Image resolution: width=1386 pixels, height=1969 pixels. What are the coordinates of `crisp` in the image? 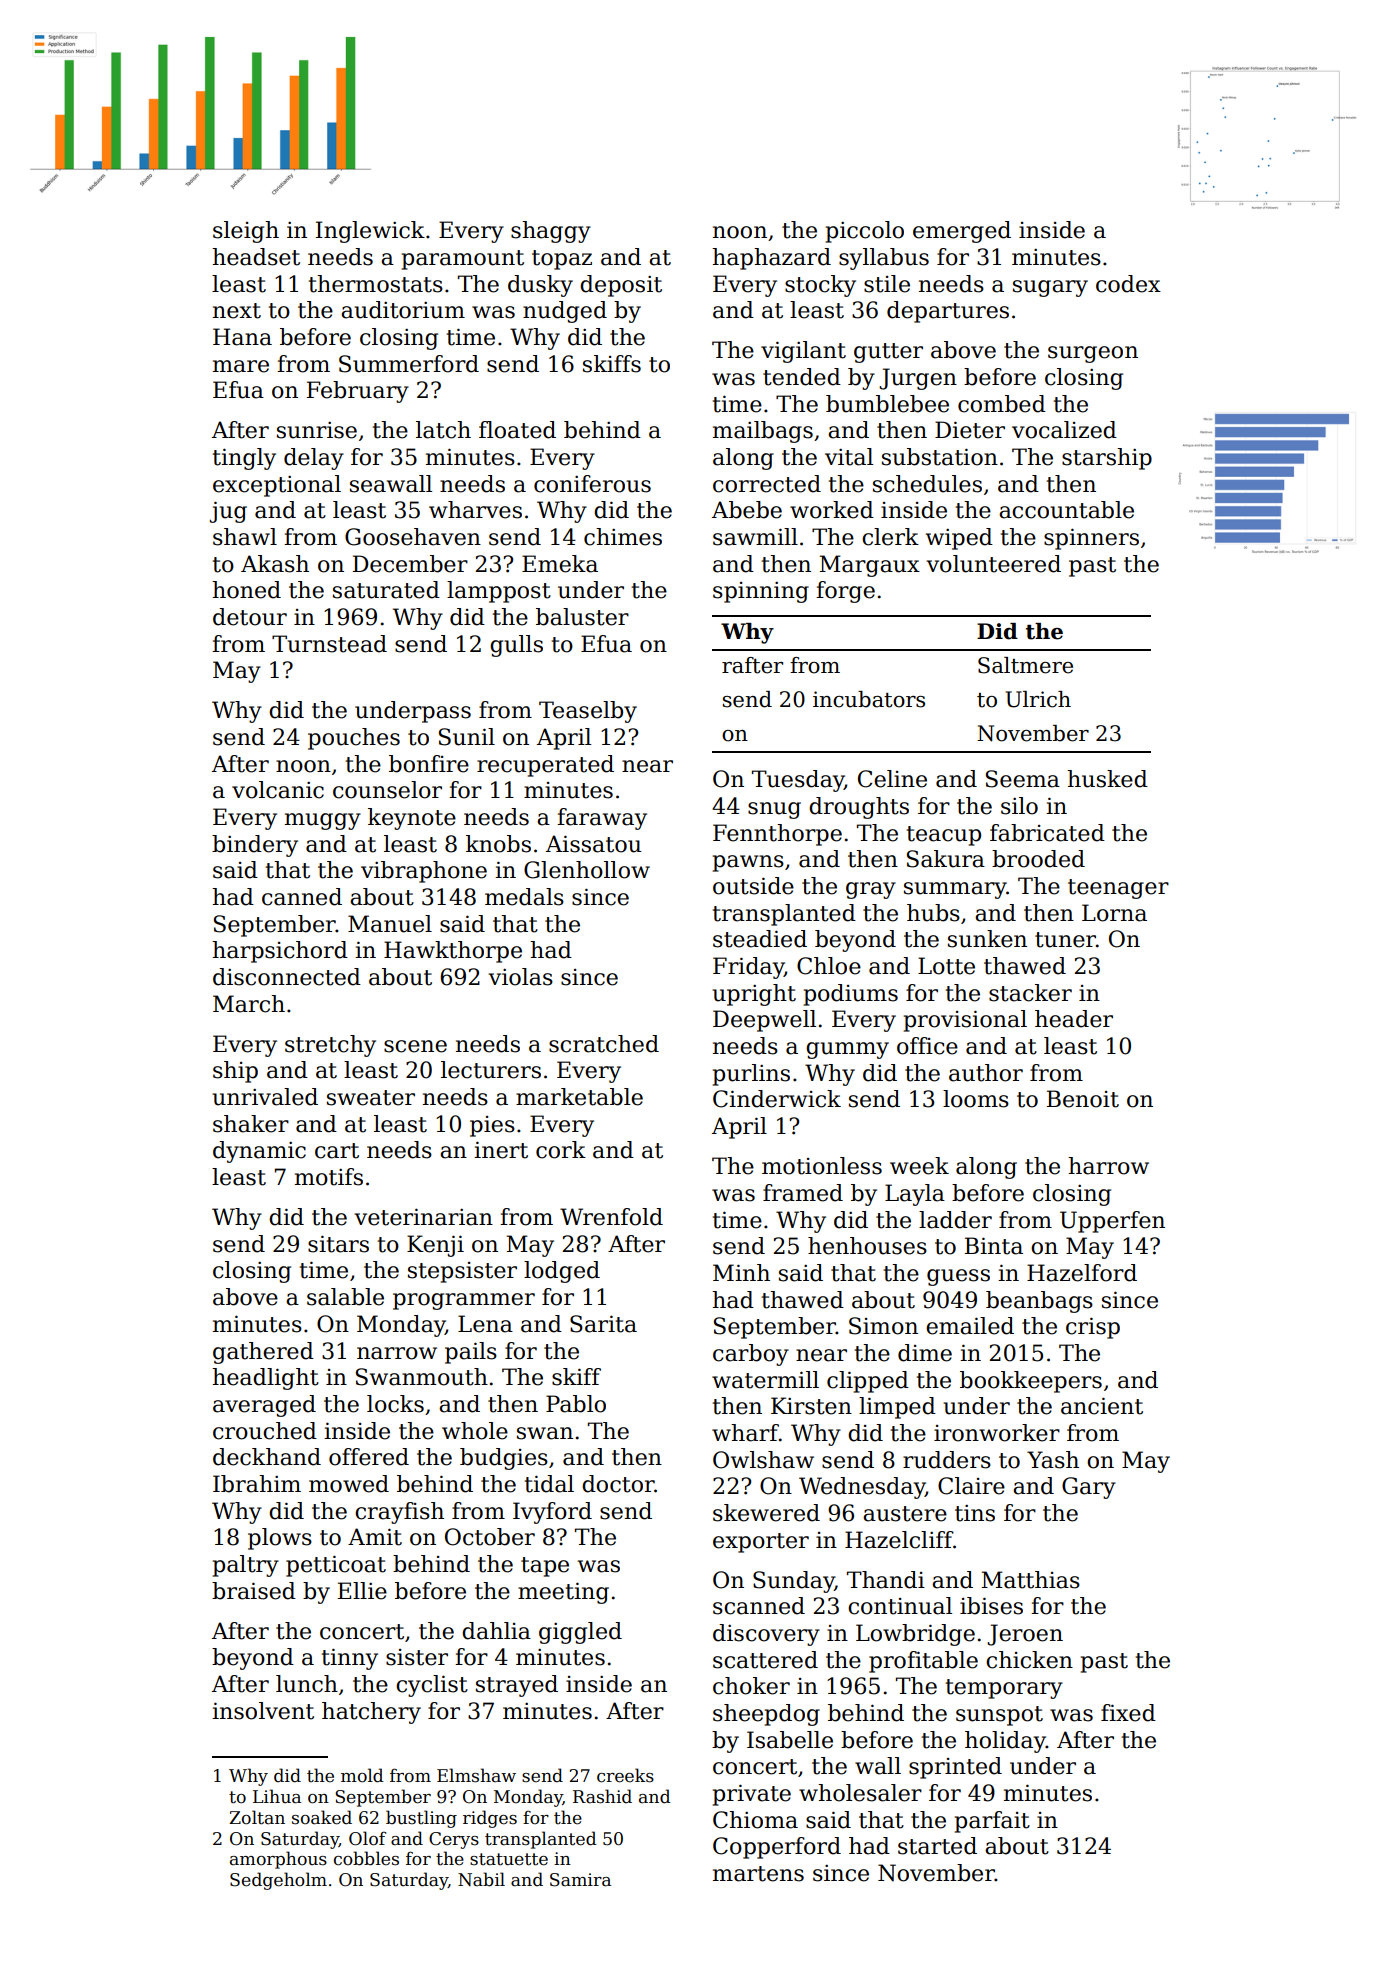 It's located at (1093, 1328).
